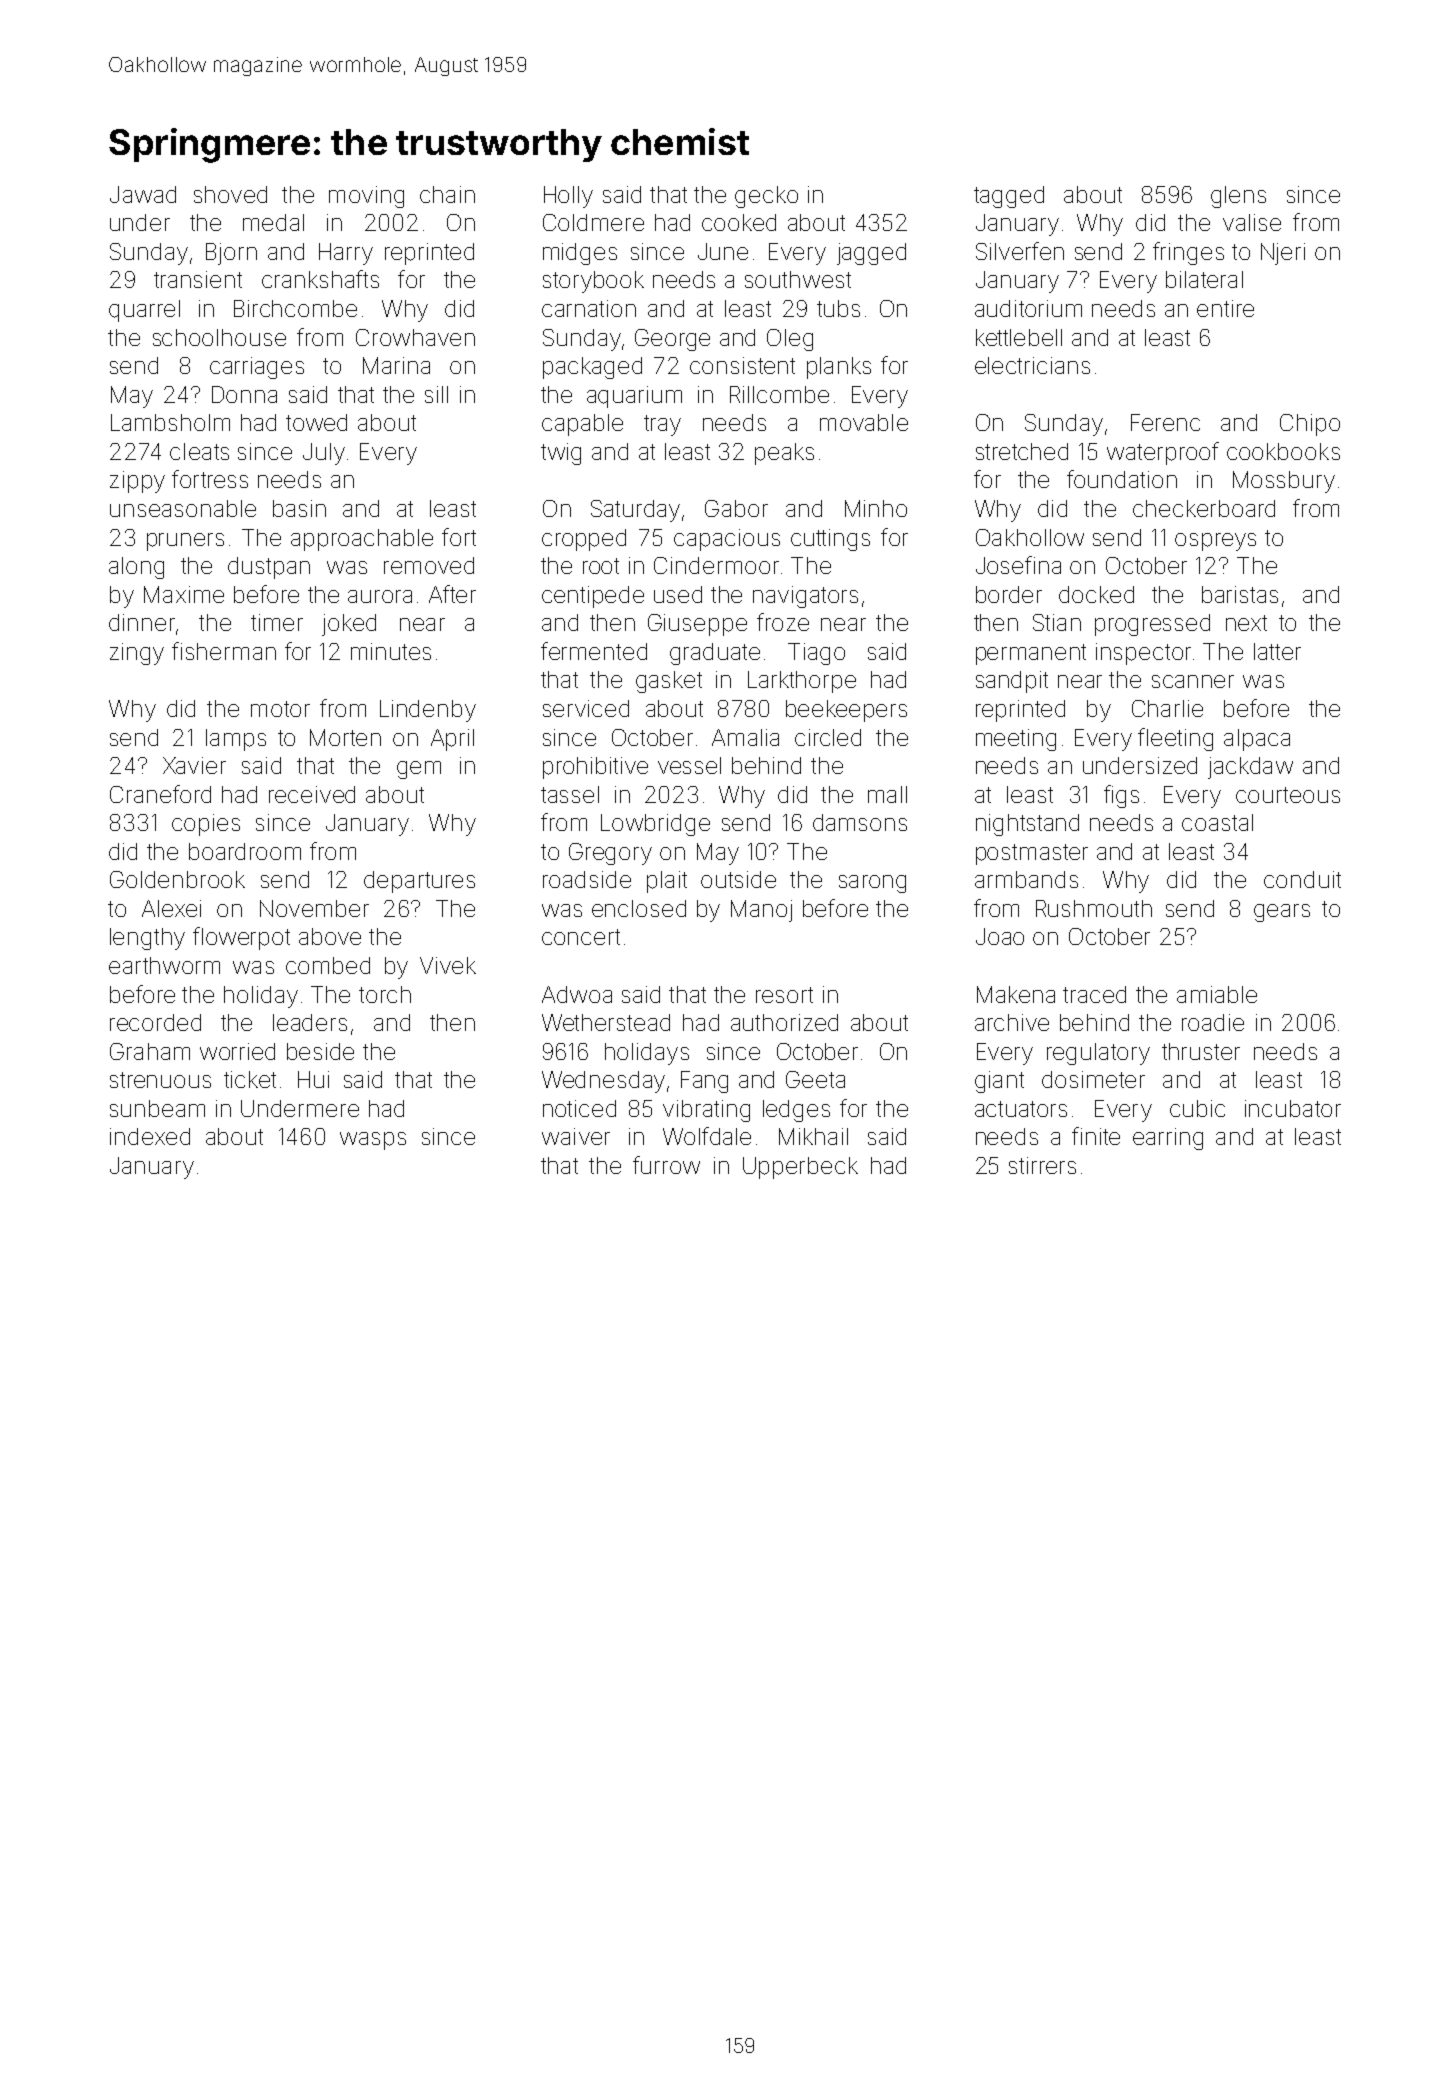 This screenshot has width=1450, height=2100. What do you see at coordinates (396, 365) in the screenshot?
I see `Marina` at bounding box center [396, 365].
